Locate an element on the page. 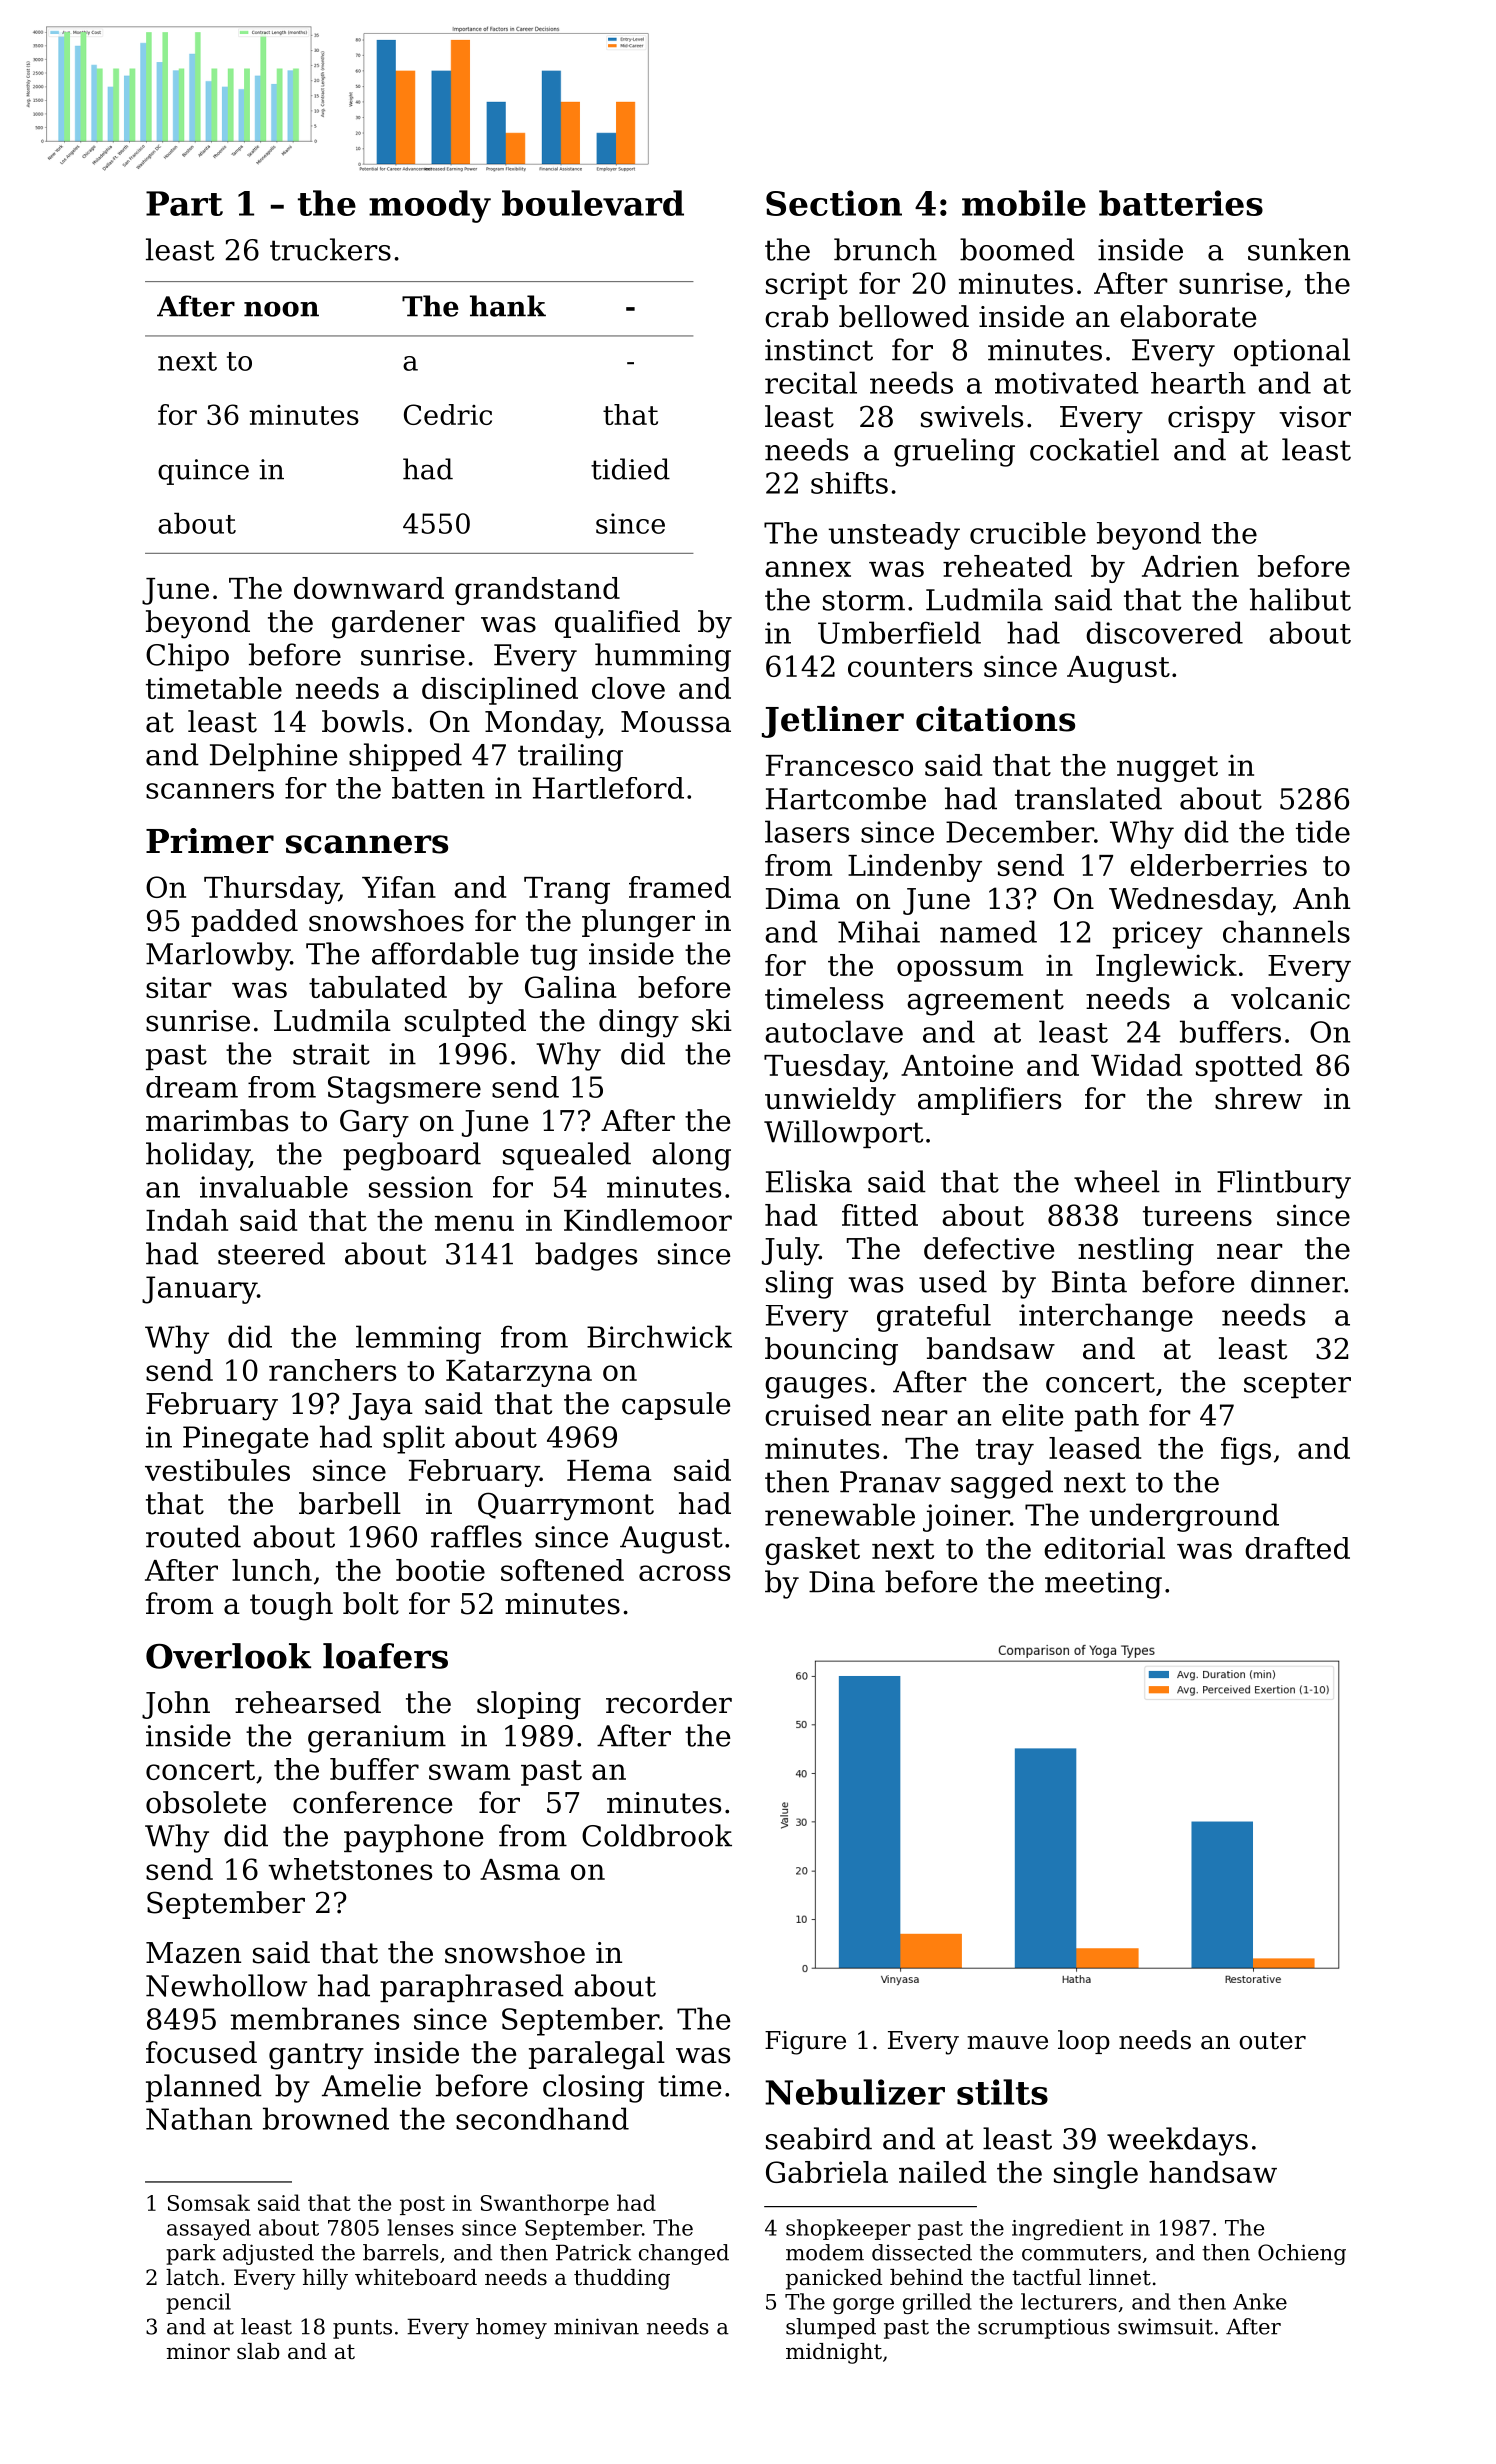 The image size is (1496, 2464). mobile is located at coordinates (1024, 203).
